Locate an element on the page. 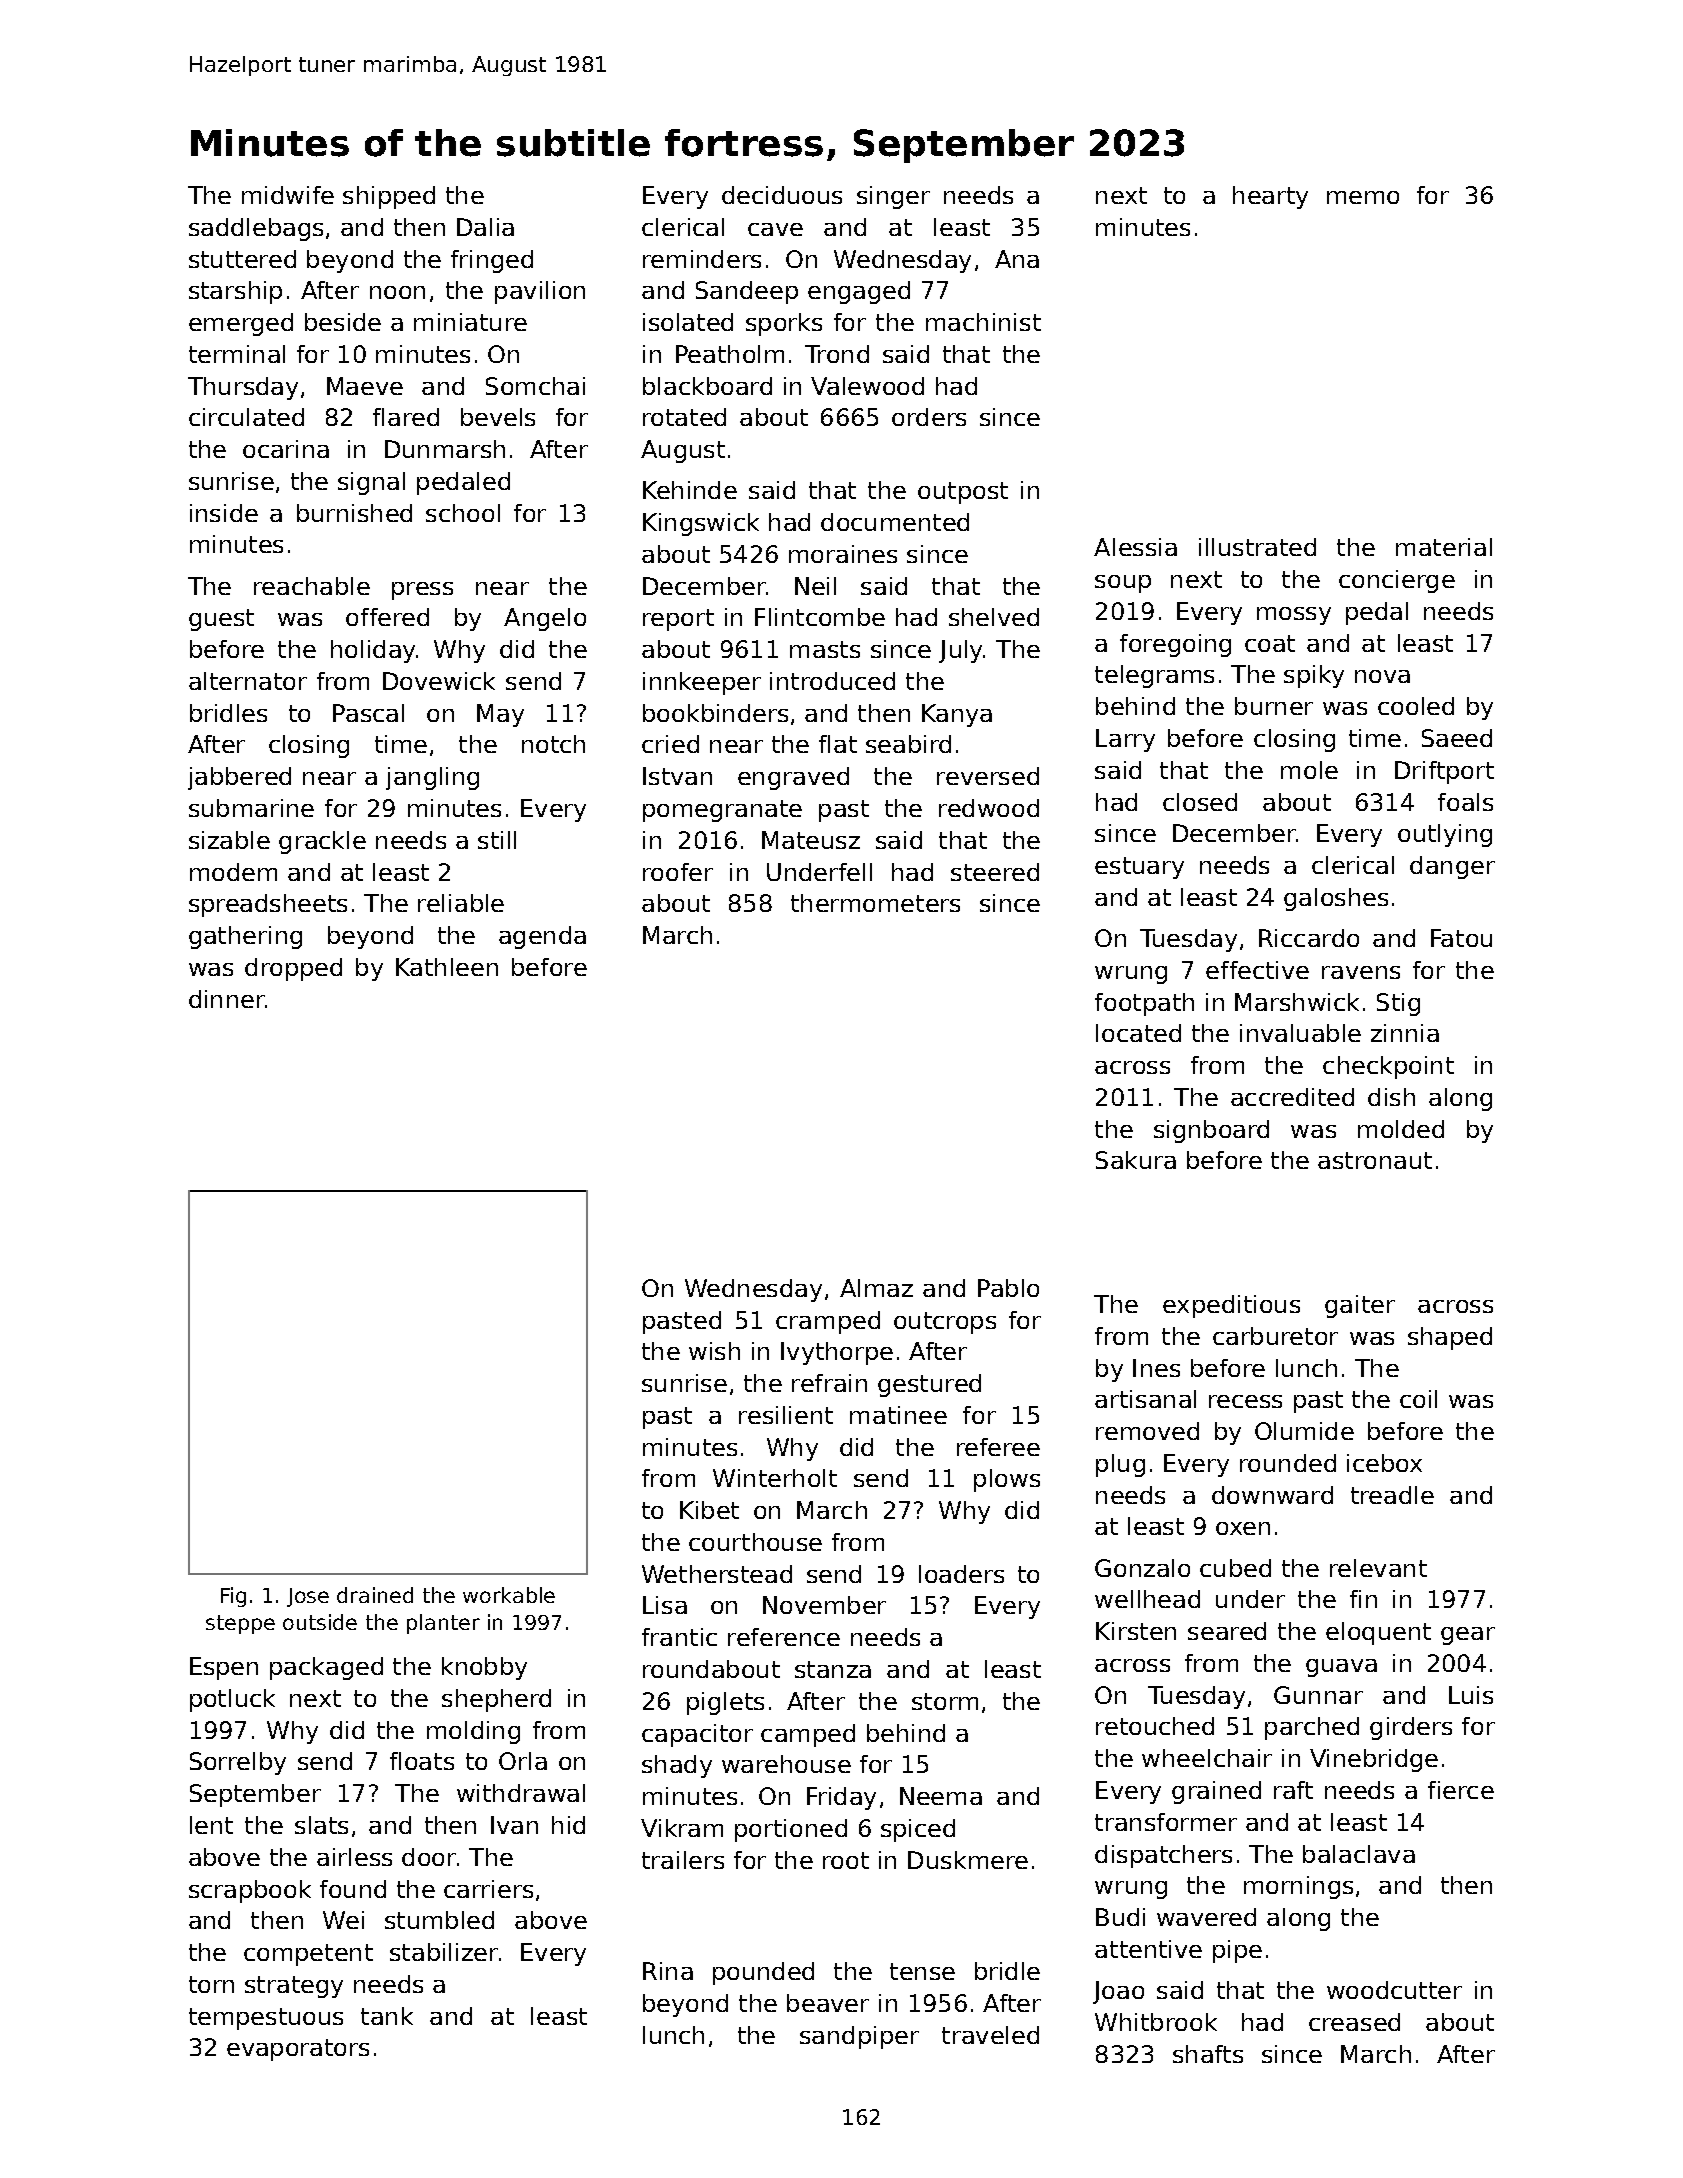 The width and height of the document is (1683, 2178). evaporators is located at coordinates (298, 2050).
